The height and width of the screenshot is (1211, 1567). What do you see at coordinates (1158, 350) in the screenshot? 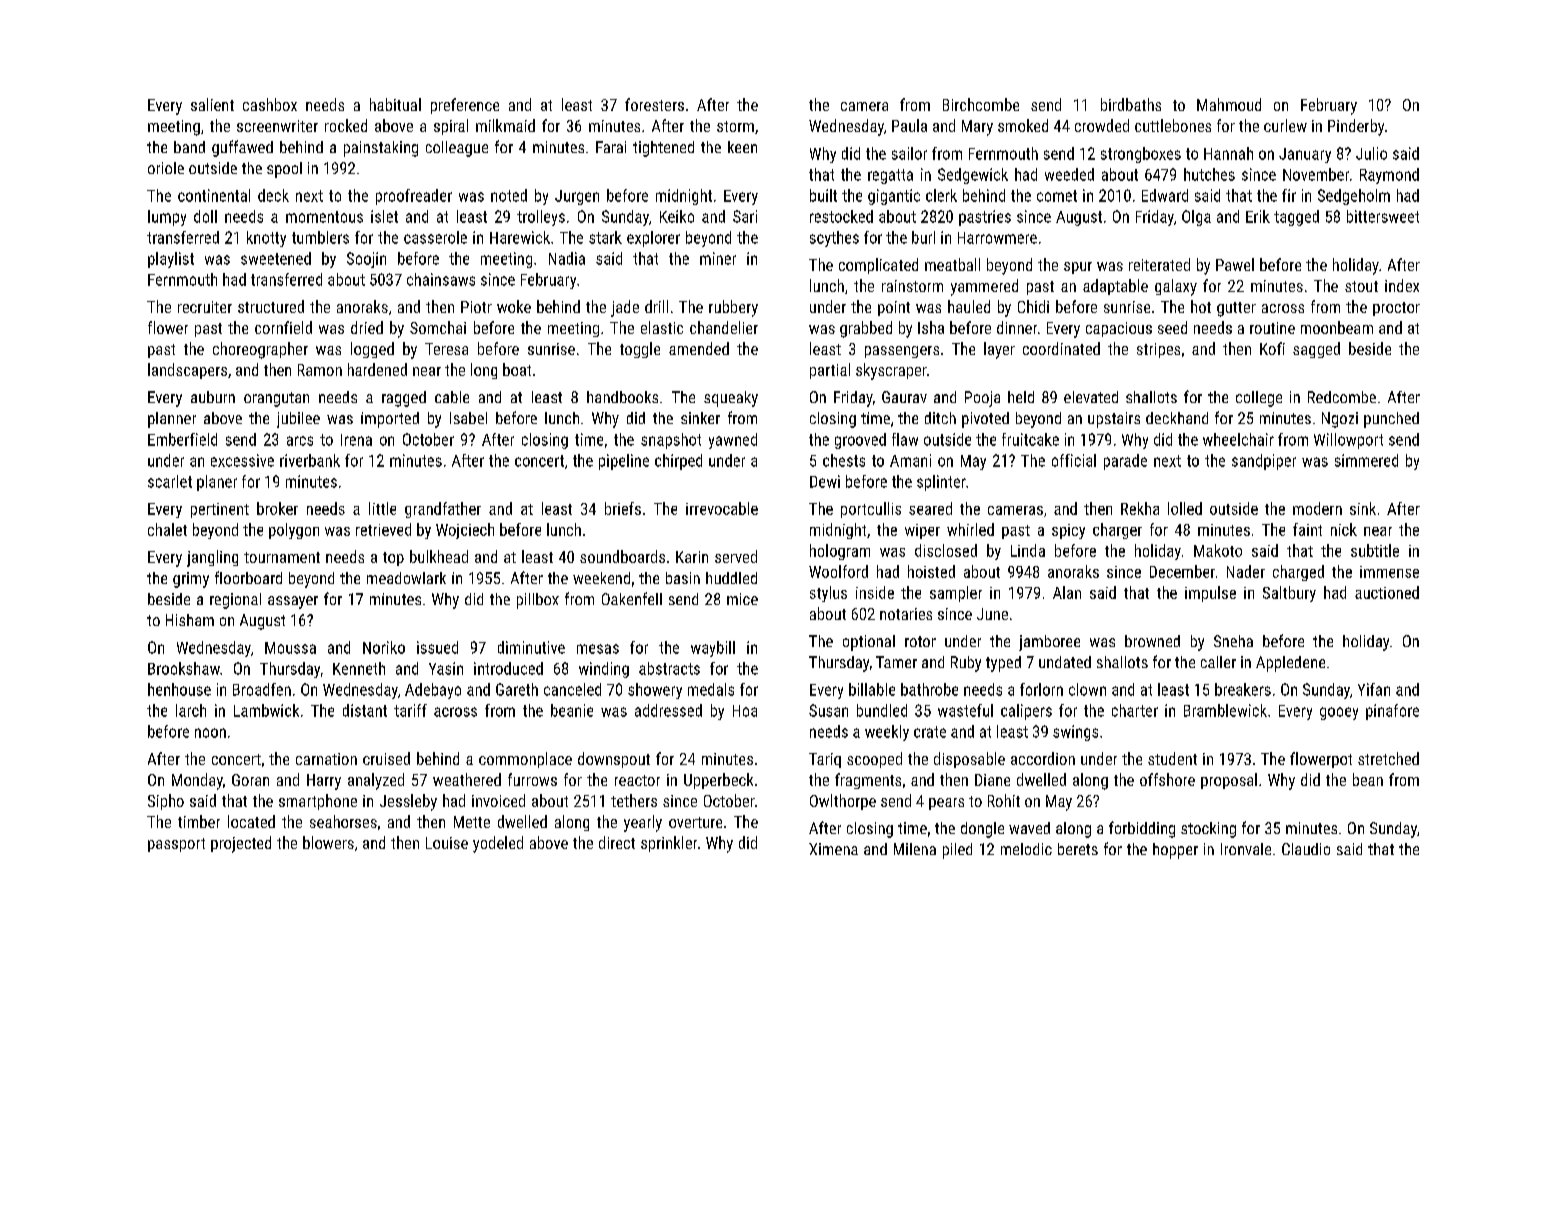
I see `stripes` at bounding box center [1158, 350].
